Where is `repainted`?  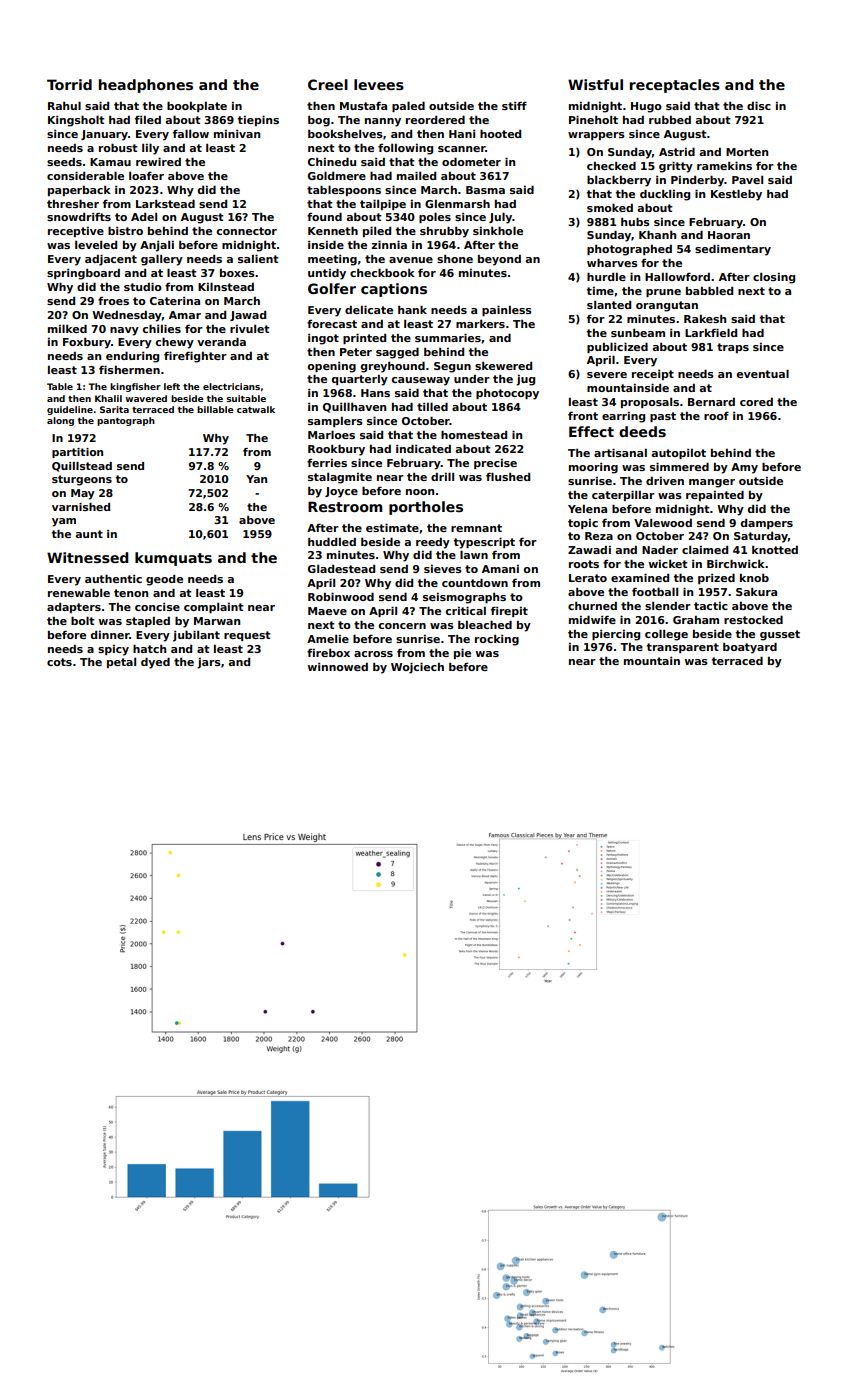 repainted is located at coordinates (715, 495).
